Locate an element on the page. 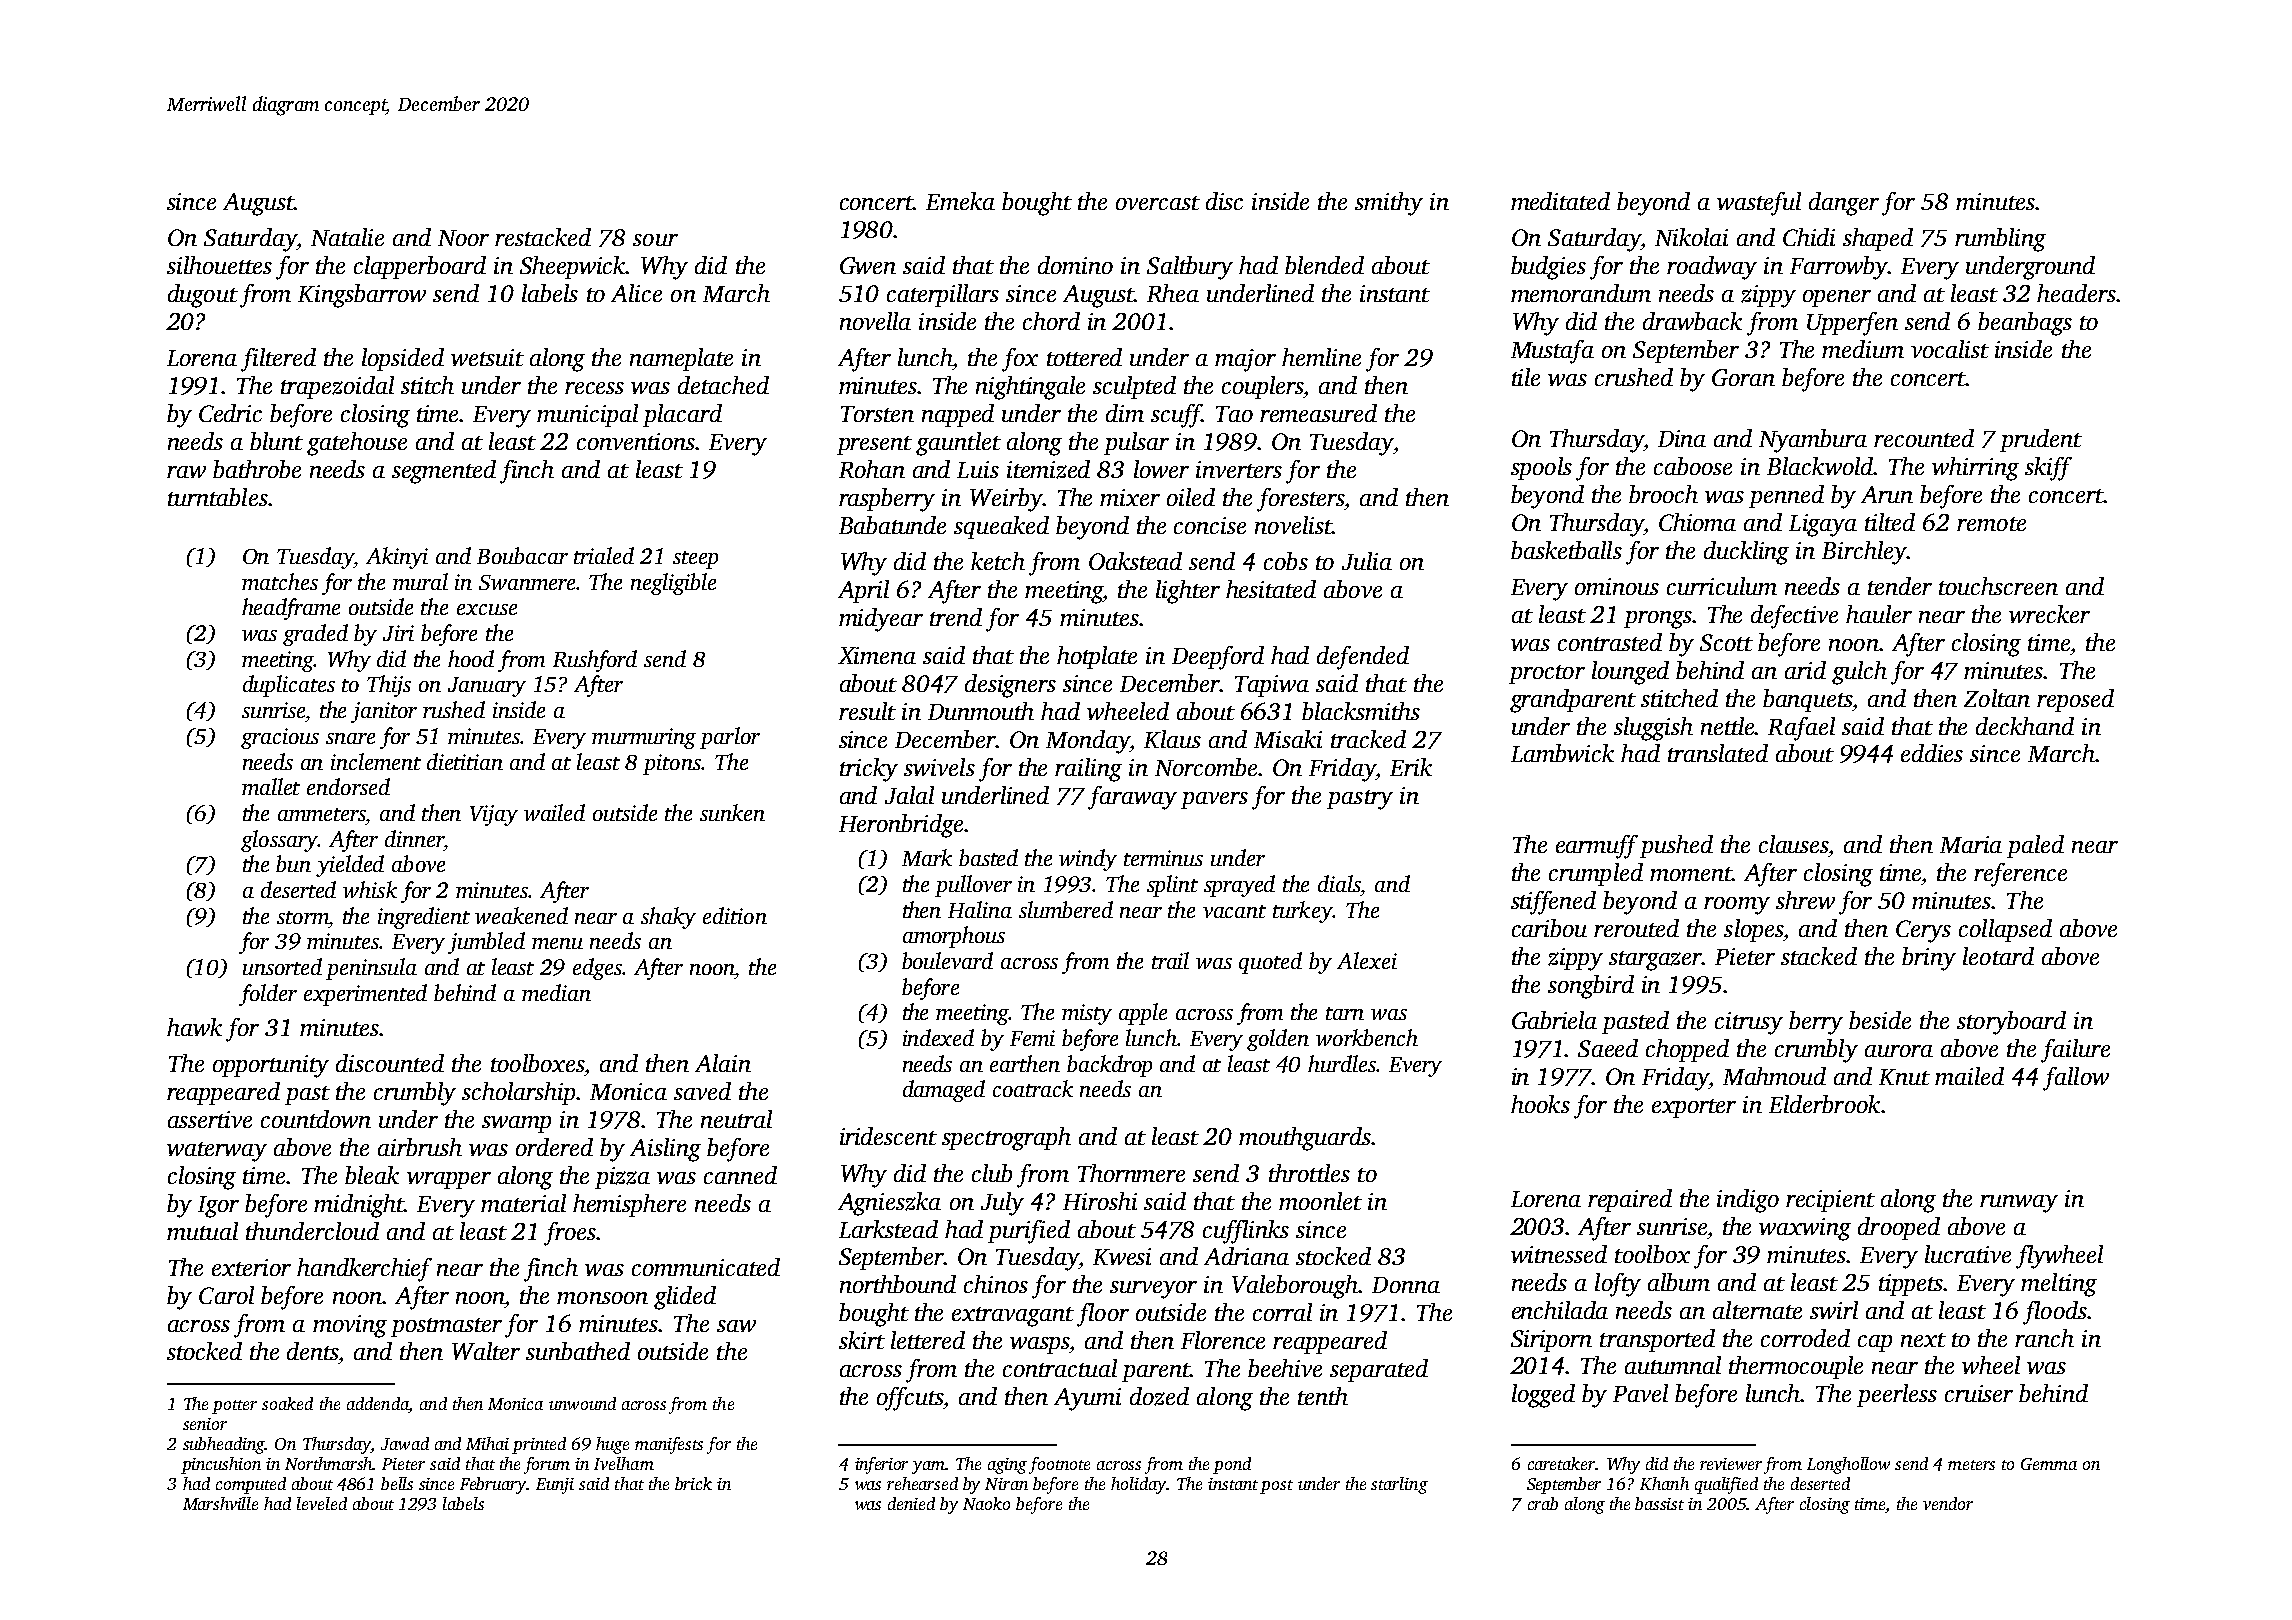 This document has height=1620, width=2292. wasteful is located at coordinates (1759, 204).
